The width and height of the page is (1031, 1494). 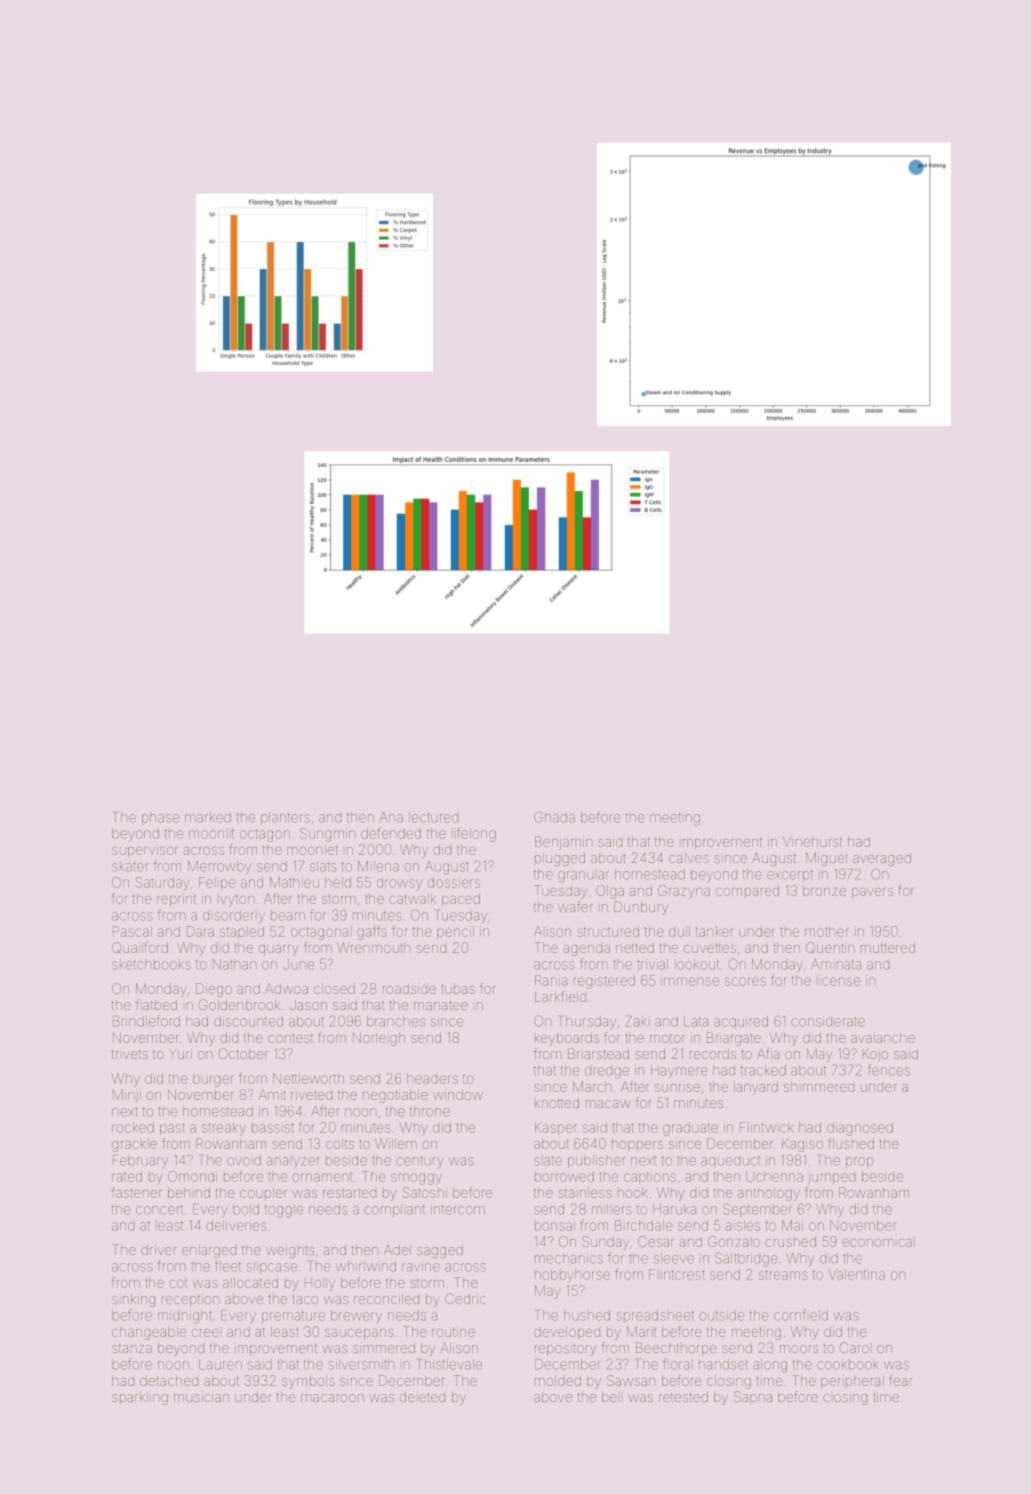 What do you see at coordinates (597, 1161) in the page?
I see `publisher` at bounding box center [597, 1161].
